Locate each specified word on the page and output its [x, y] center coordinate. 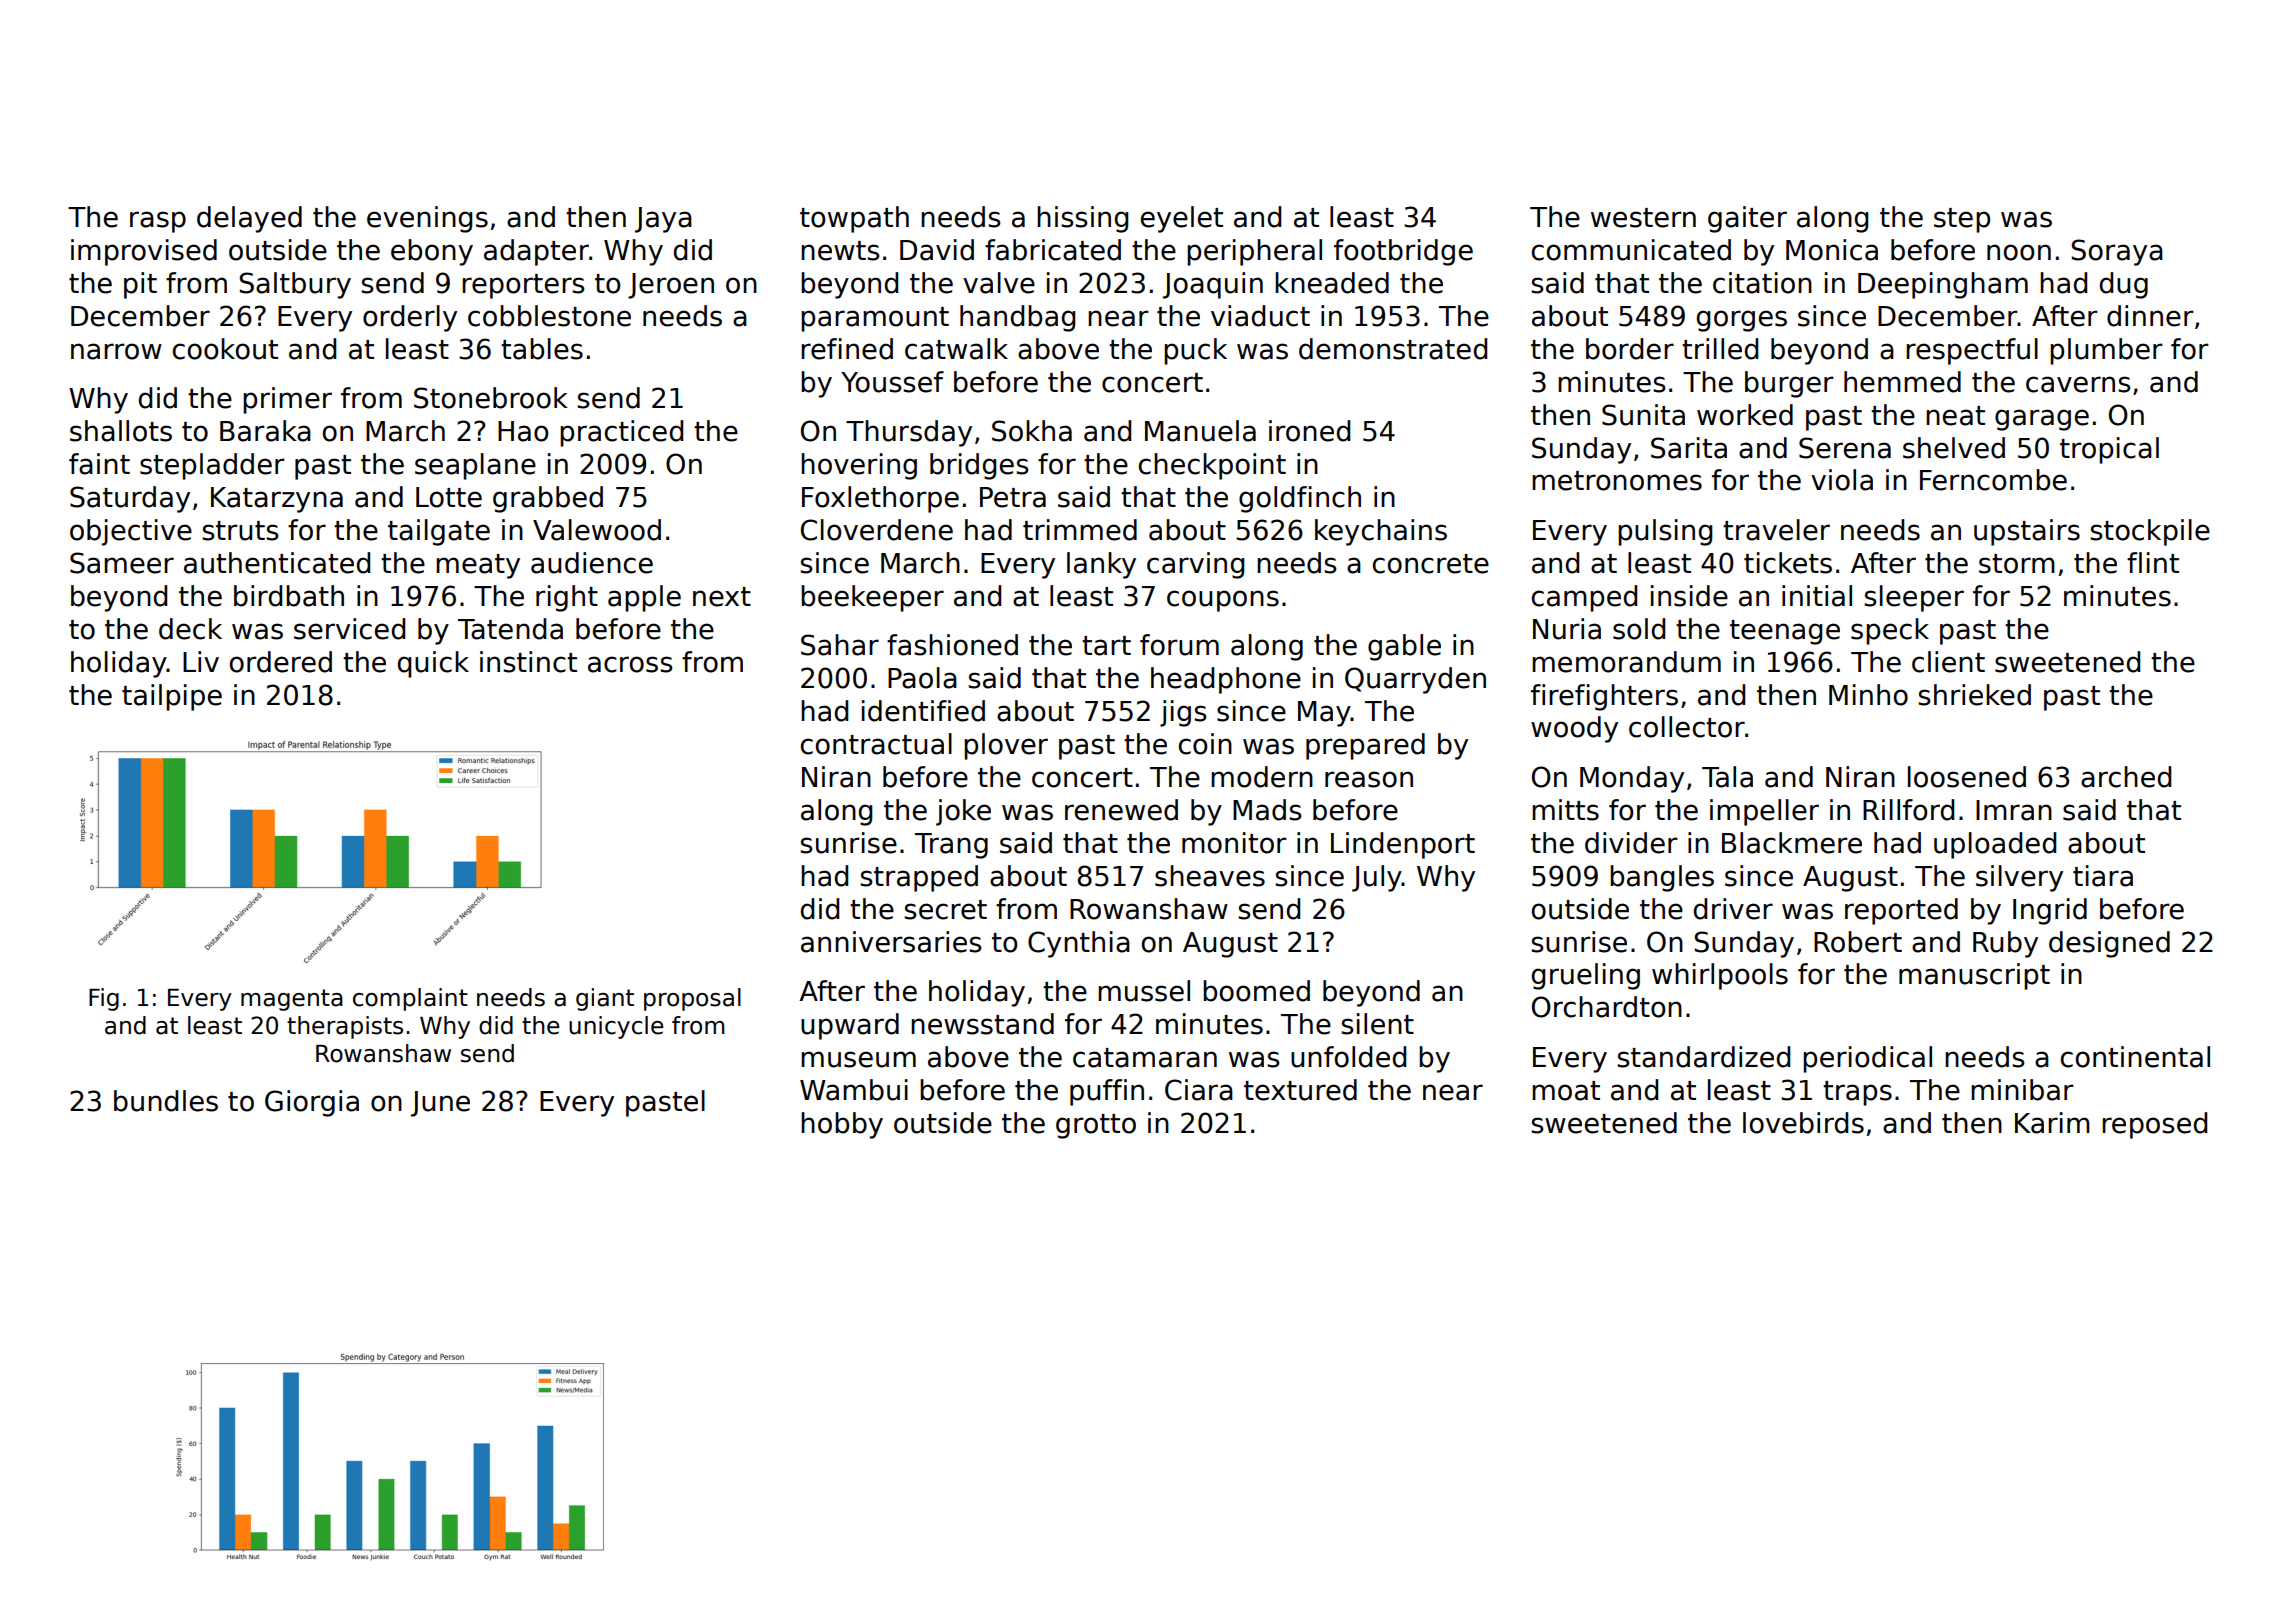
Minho [1868, 695]
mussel [1144, 991]
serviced [349, 629]
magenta [292, 1000]
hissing [1082, 219]
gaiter [1747, 219]
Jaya [663, 220]
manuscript [1974, 976]
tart [1106, 646]
